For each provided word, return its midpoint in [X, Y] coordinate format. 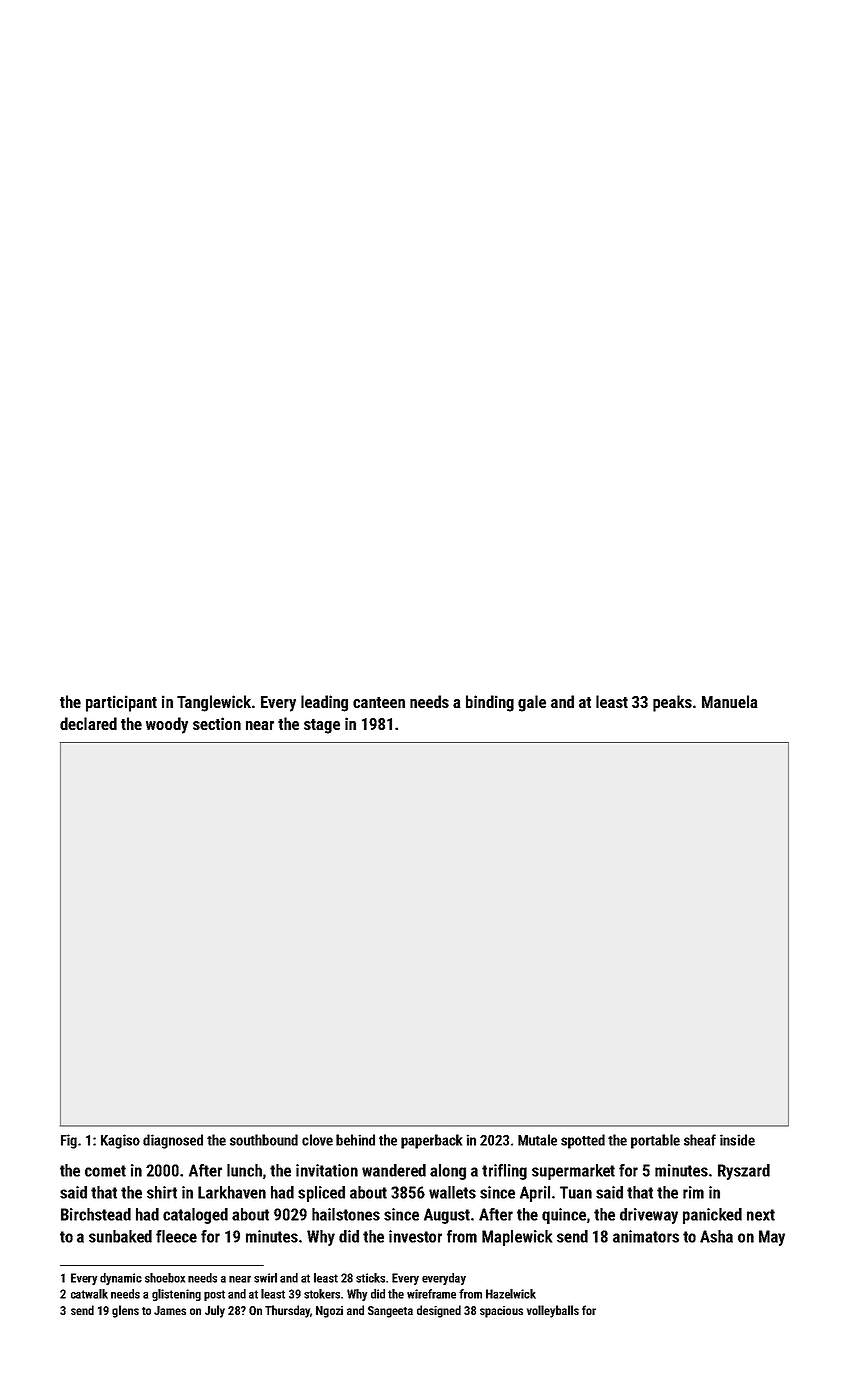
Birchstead [96, 1214]
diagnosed [173, 1141]
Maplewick [517, 1238]
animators [646, 1236]
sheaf [700, 1140]
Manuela [730, 701]
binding [490, 703]
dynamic [121, 1279]
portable [655, 1141]
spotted [583, 1141]
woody [167, 725]
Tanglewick [214, 703]
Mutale [537, 1140]
